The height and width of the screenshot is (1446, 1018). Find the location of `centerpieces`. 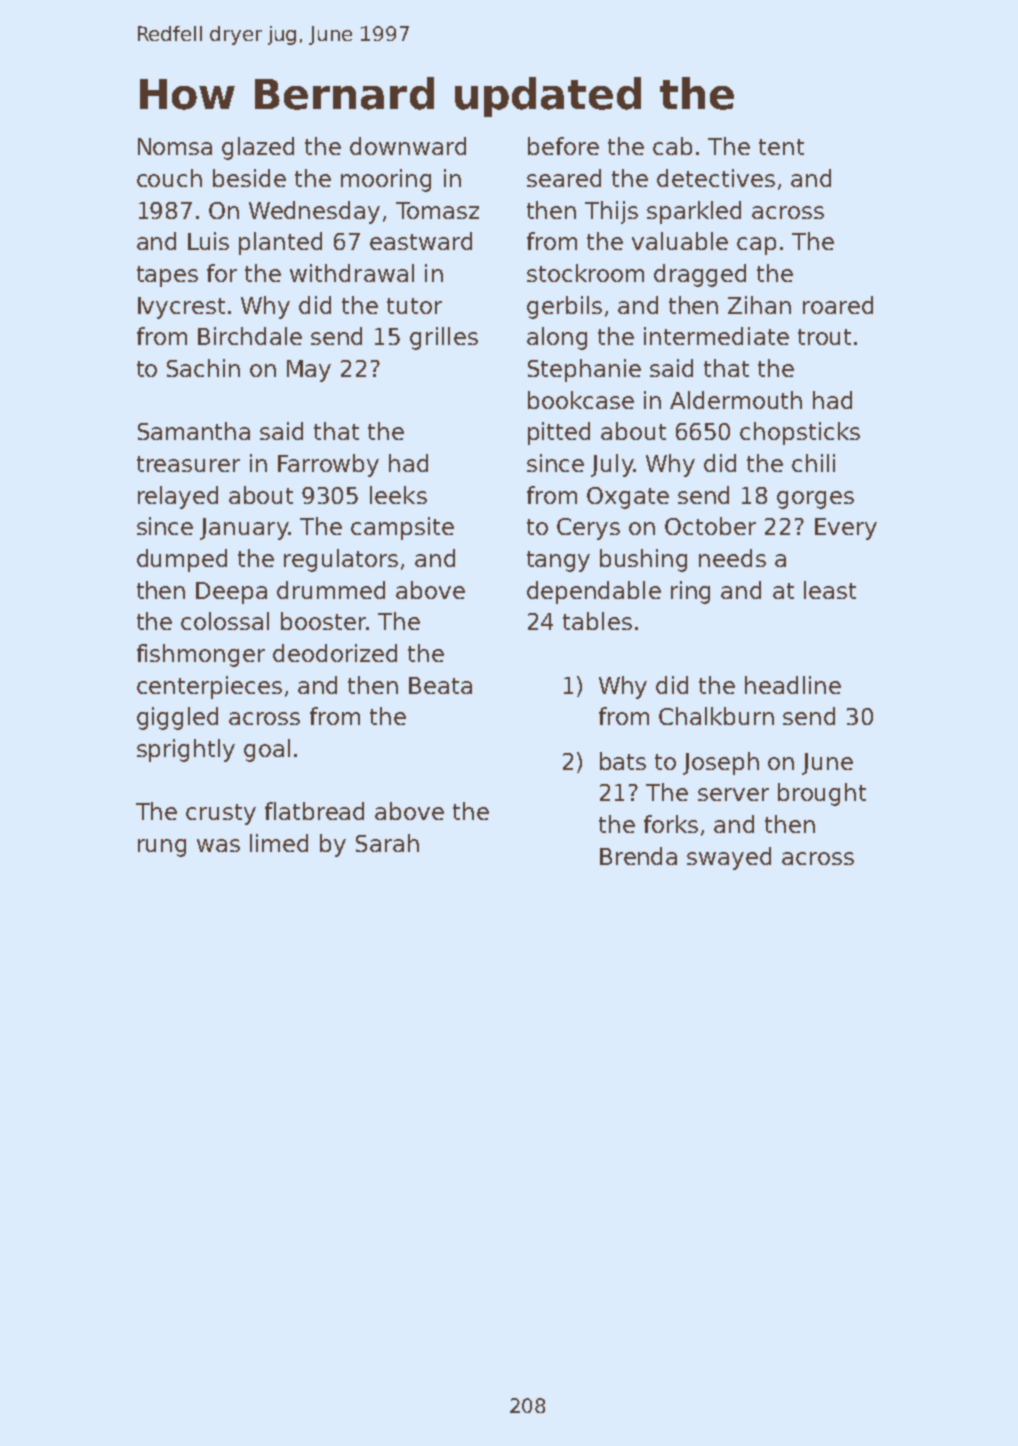

centerpieces is located at coordinates (209, 687).
